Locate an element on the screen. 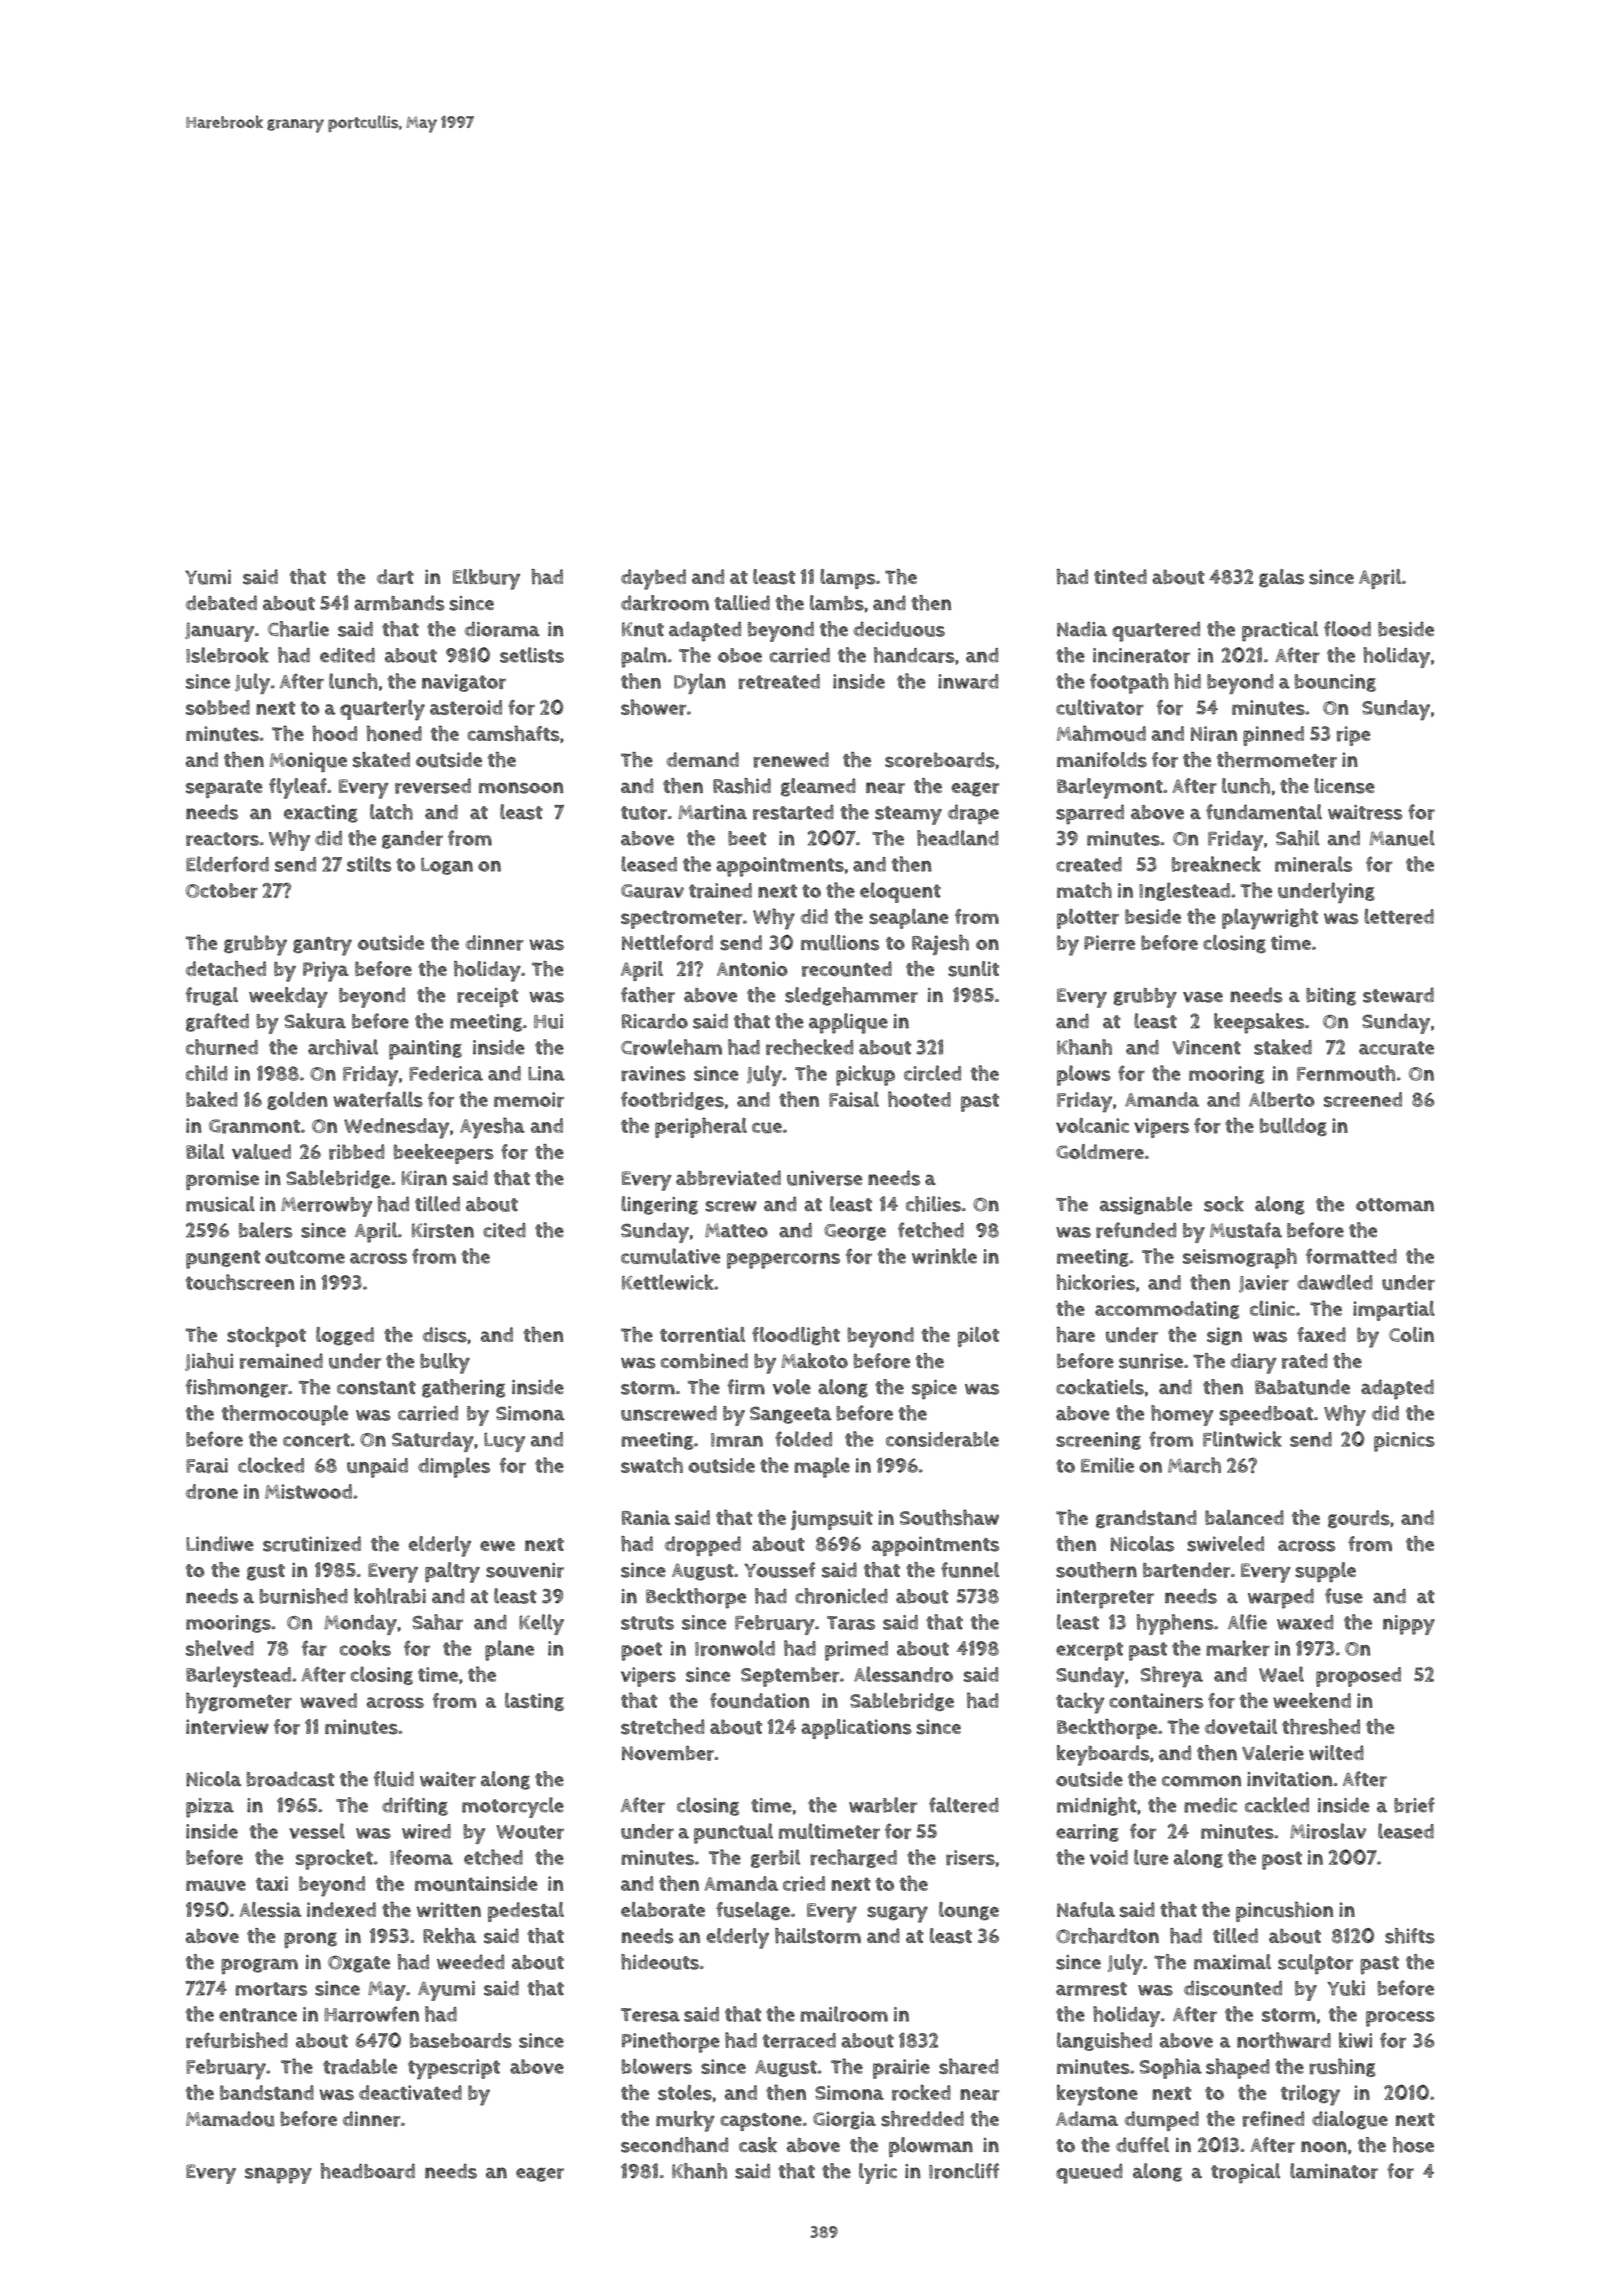 The height and width of the screenshot is (2292, 1620). incinerator is located at coordinates (1141, 655).
